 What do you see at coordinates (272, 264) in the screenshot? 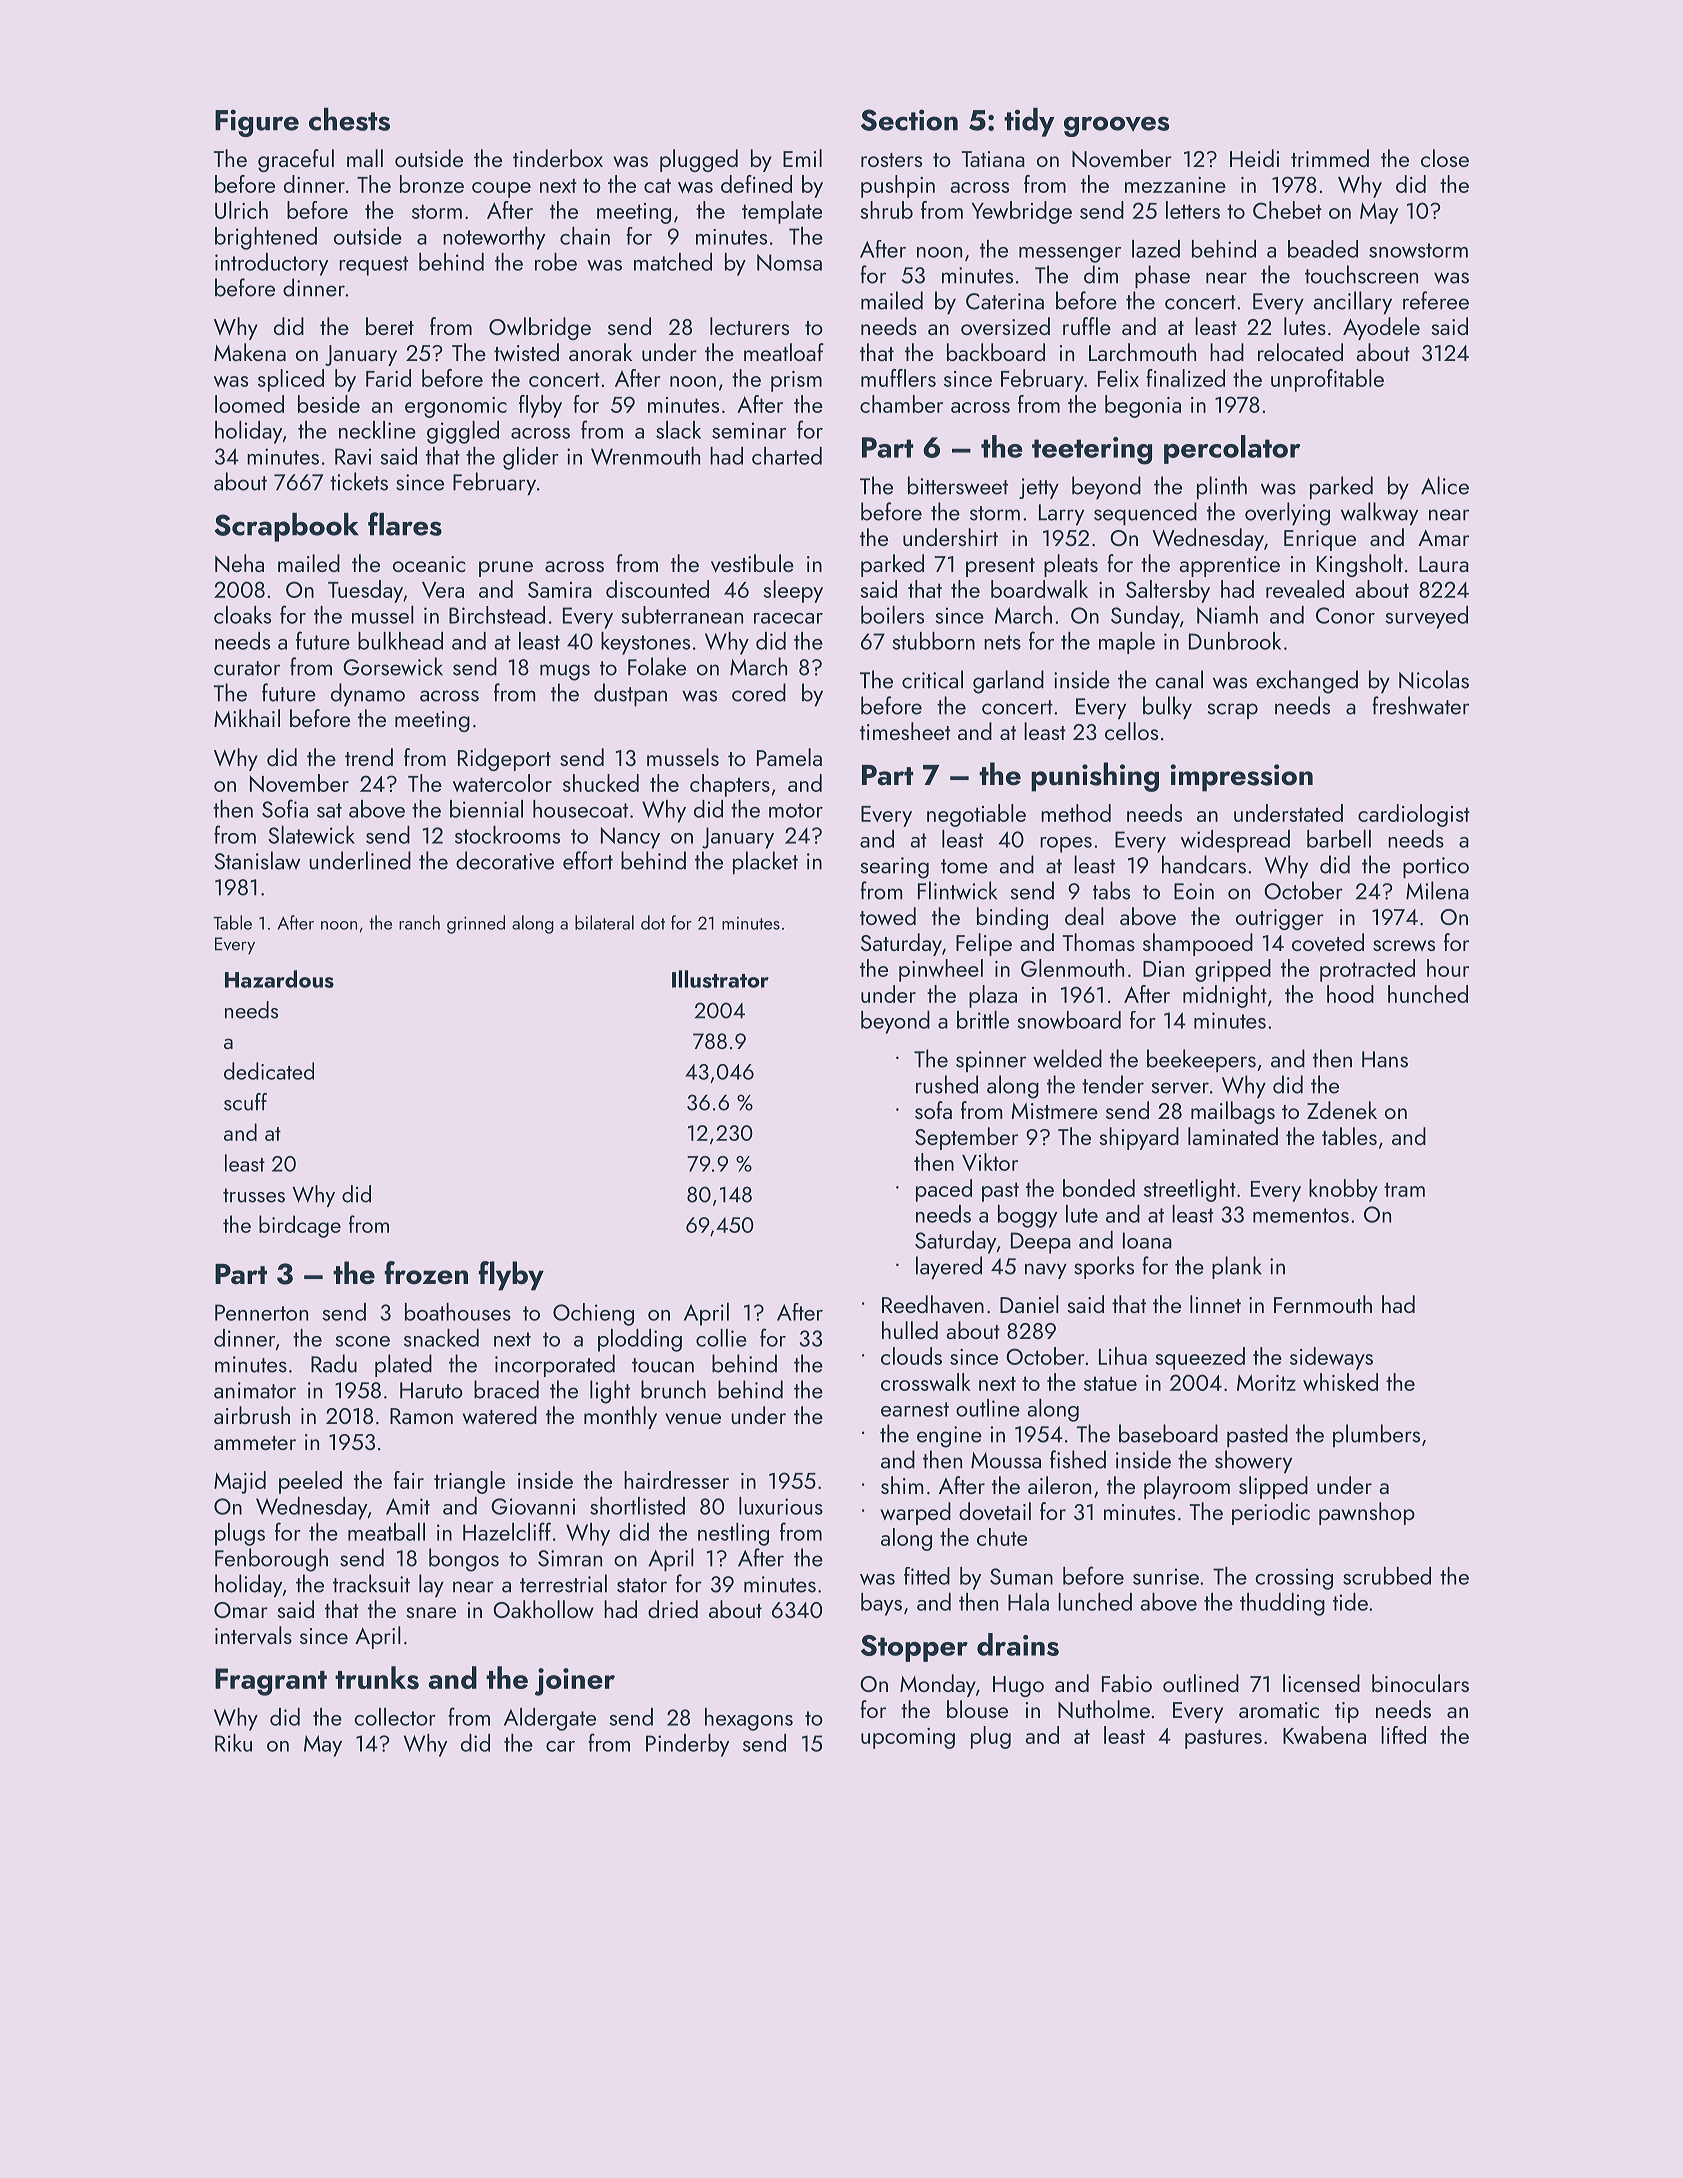
I see `introductory` at bounding box center [272, 264].
